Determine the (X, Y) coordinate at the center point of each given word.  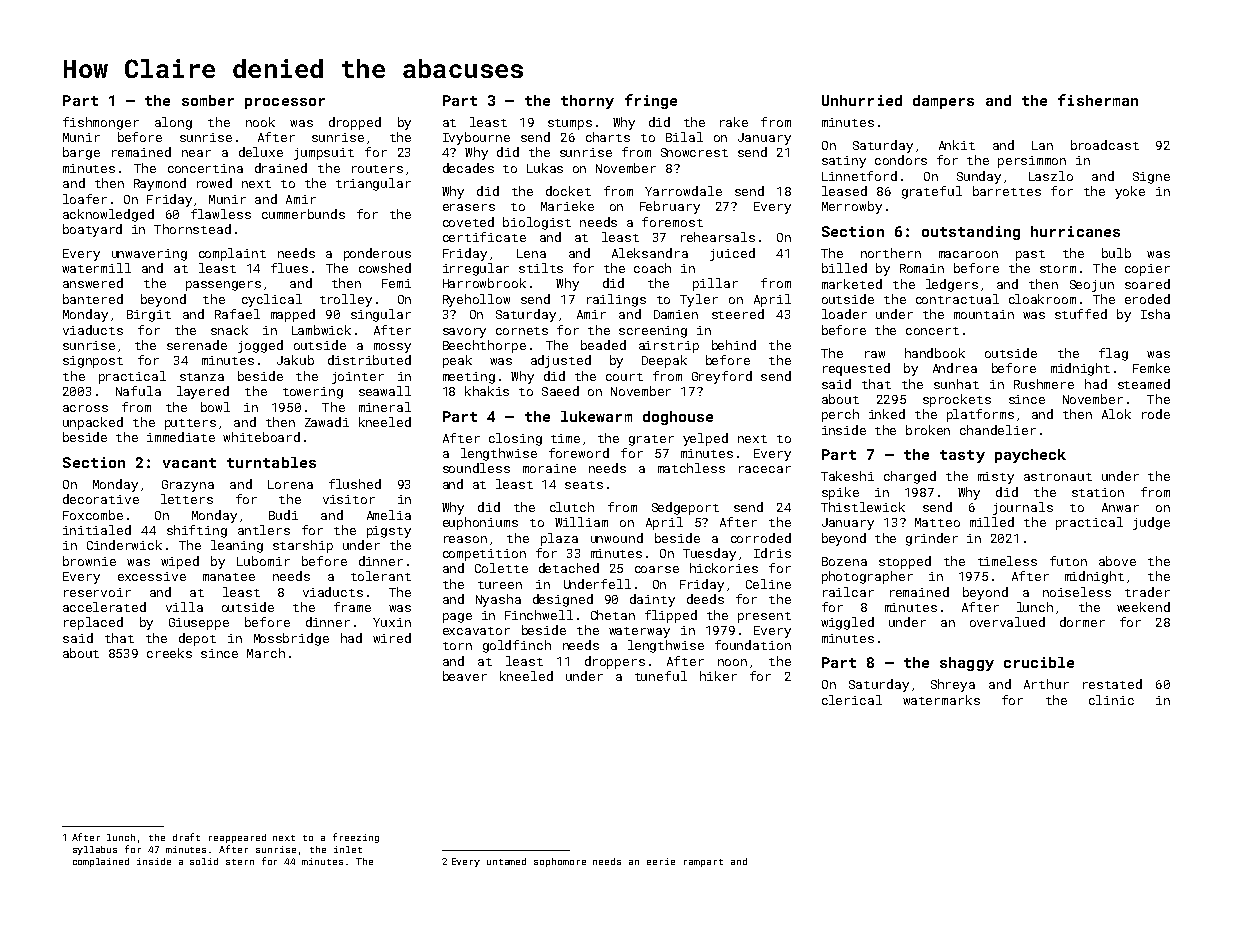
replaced (93, 623)
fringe (651, 101)
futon (1068, 561)
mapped (293, 315)
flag (1113, 354)
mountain (984, 314)
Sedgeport (685, 508)
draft (186, 837)
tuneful (661, 676)
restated (1112, 684)
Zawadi (327, 422)
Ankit (957, 145)
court (624, 377)
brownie (89, 561)
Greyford (722, 377)
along (173, 123)
